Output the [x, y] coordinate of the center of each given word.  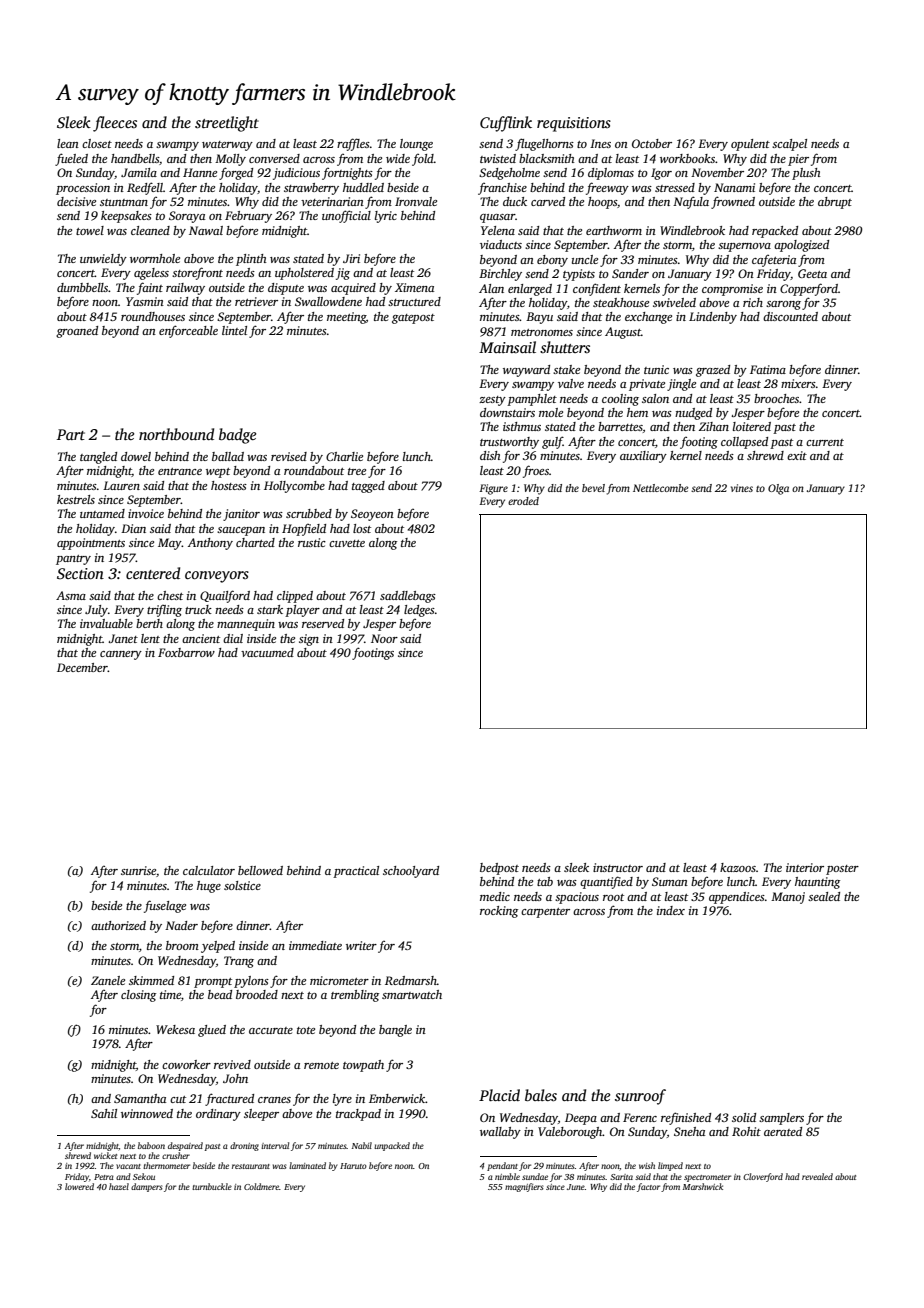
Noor [384, 638]
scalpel [789, 145]
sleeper [261, 1115]
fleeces [115, 124]
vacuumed [267, 652]
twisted [498, 158]
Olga [778, 489]
